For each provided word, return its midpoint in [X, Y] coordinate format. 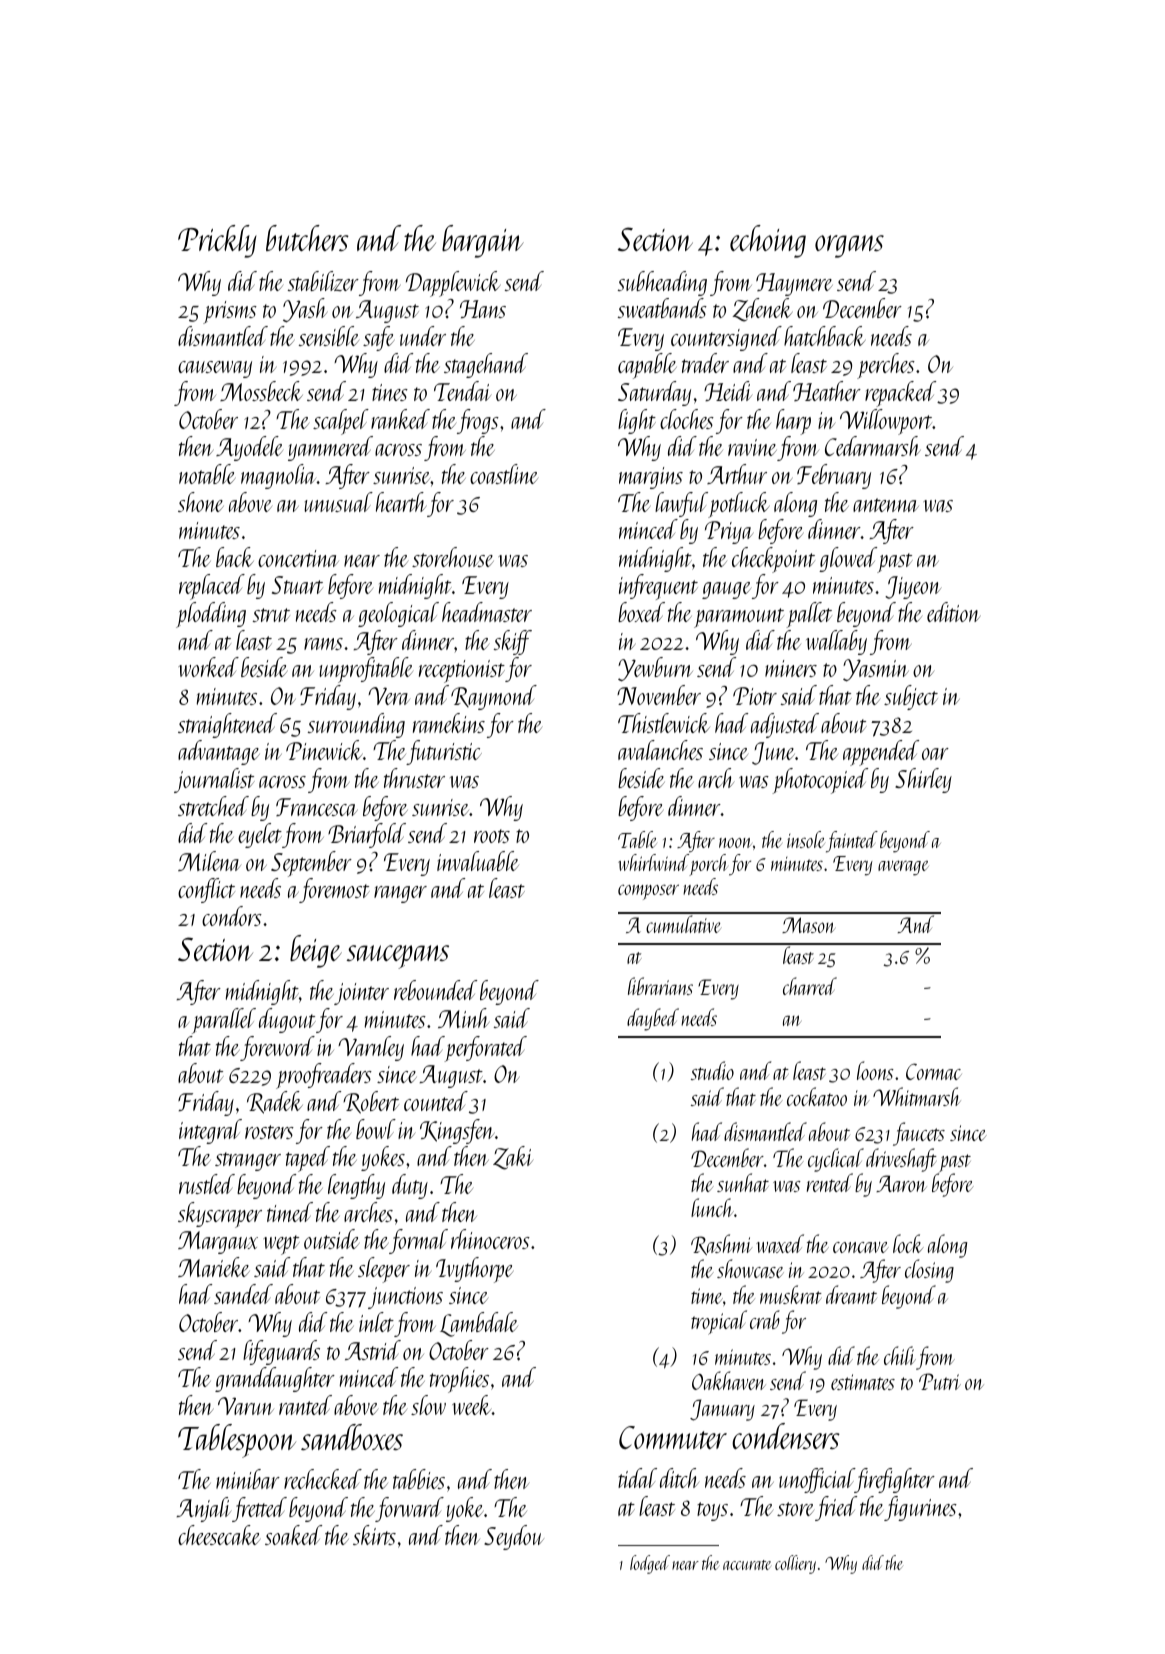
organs [849, 246]
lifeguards [281, 1352]
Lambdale [479, 1324]
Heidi [728, 391]
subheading [662, 283]
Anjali [203, 1509]
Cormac [934, 1071]
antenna [886, 505]
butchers [307, 238]
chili [900, 1355]
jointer [361, 994]
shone [201, 502]
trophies [459, 1380]
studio [712, 1070]
